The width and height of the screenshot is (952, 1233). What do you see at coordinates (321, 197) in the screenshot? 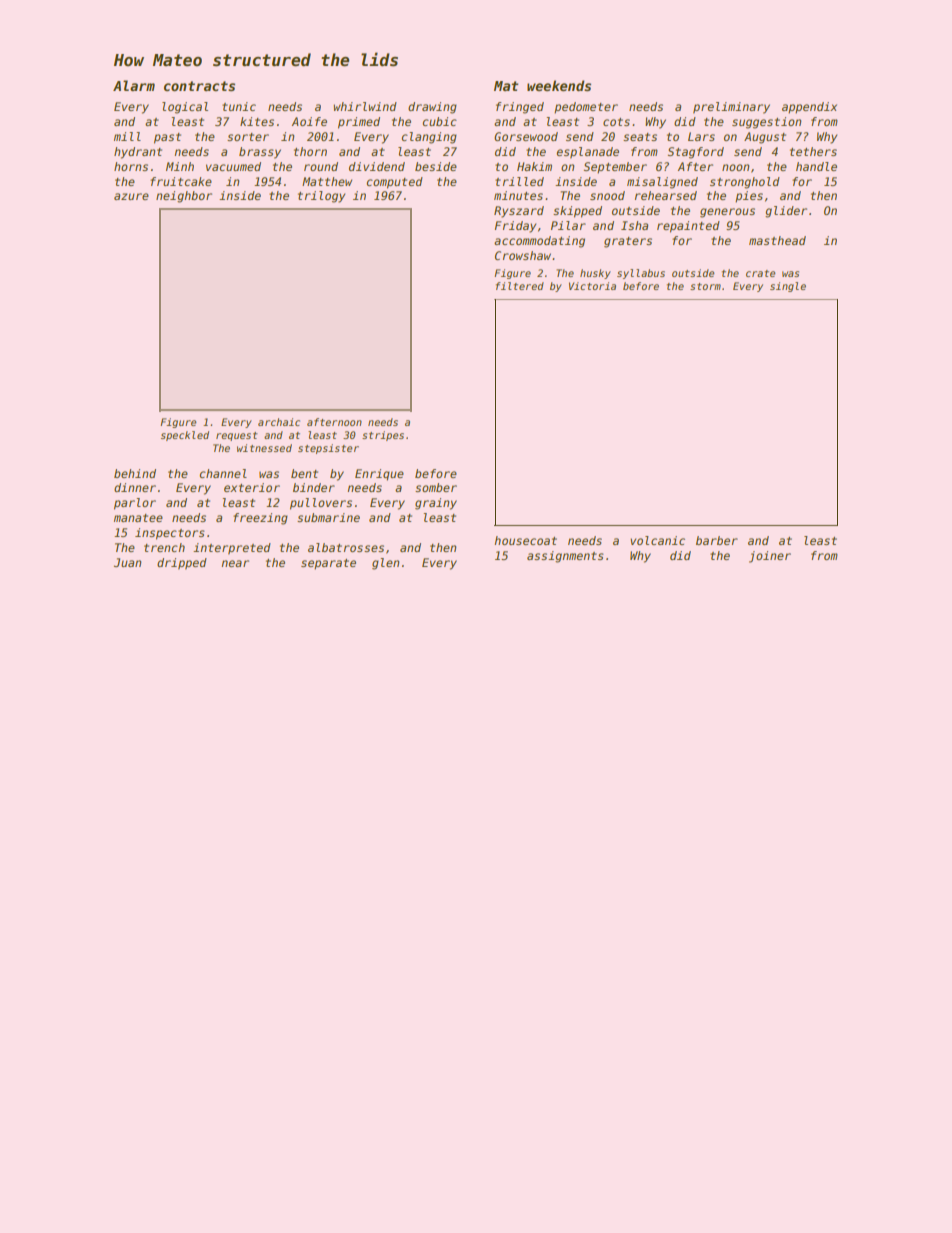
I see `trilogy` at bounding box center [321, 197].
